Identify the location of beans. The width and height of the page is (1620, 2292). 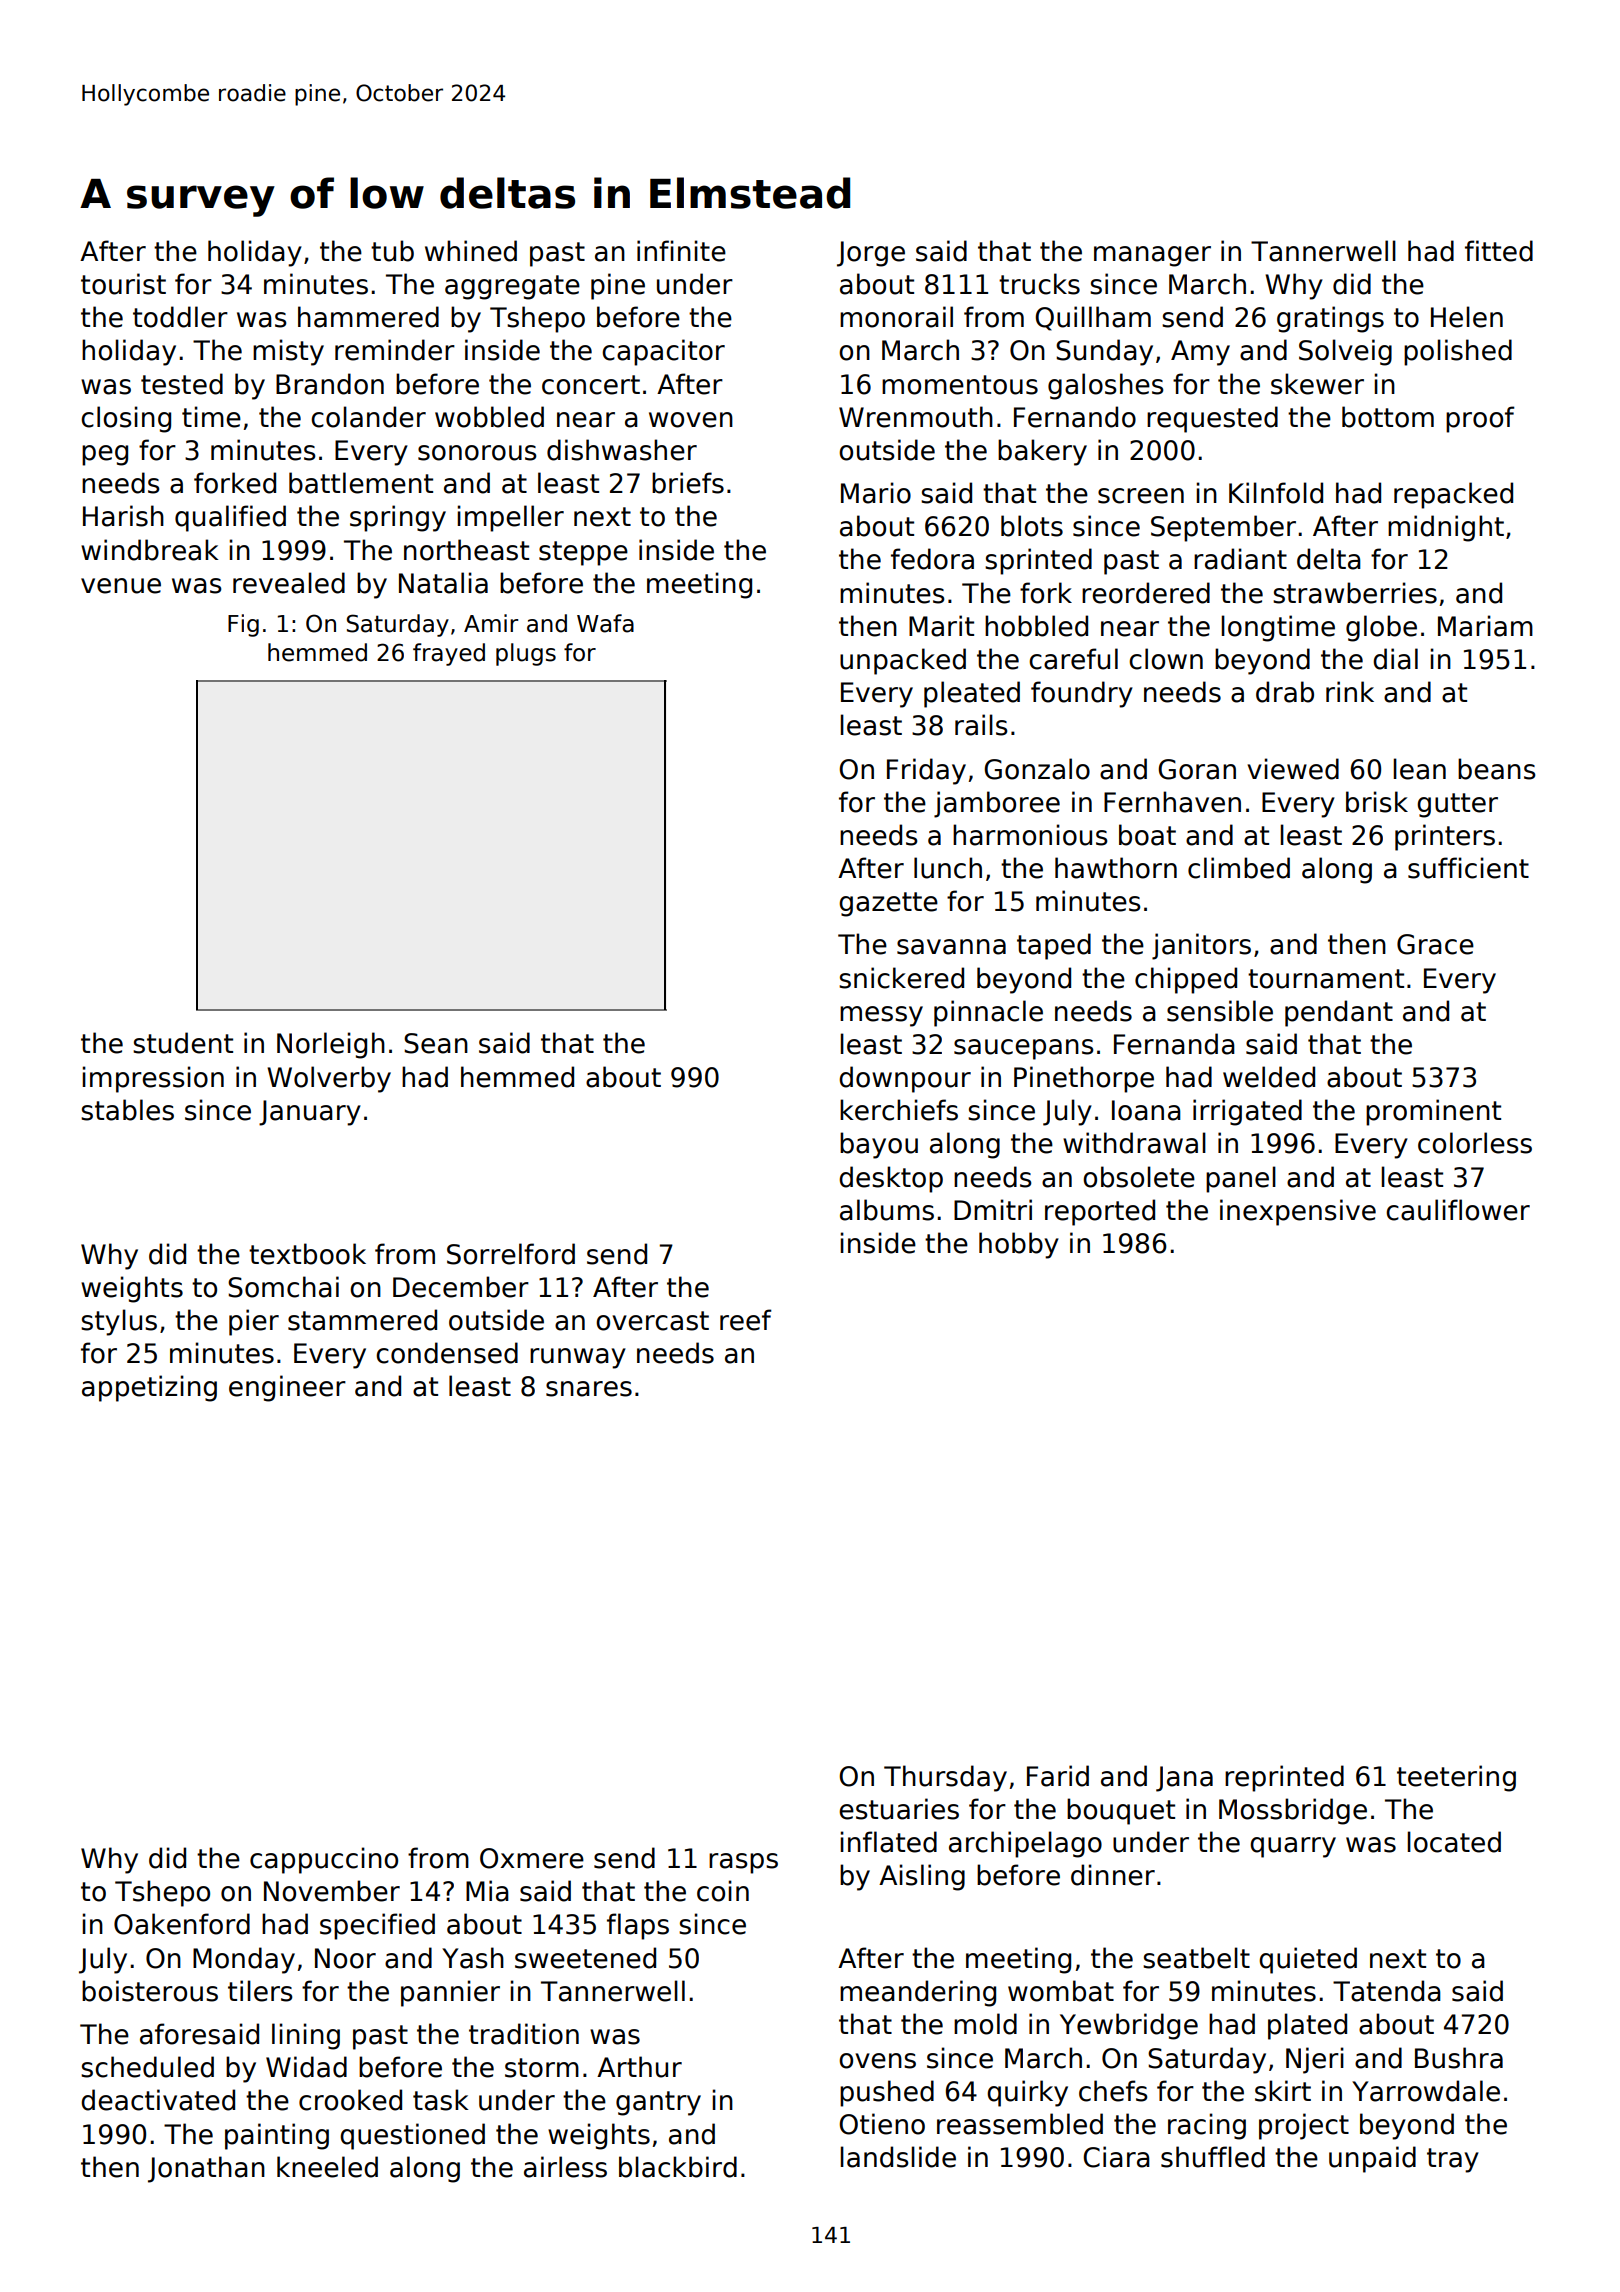
(1497, 769).
